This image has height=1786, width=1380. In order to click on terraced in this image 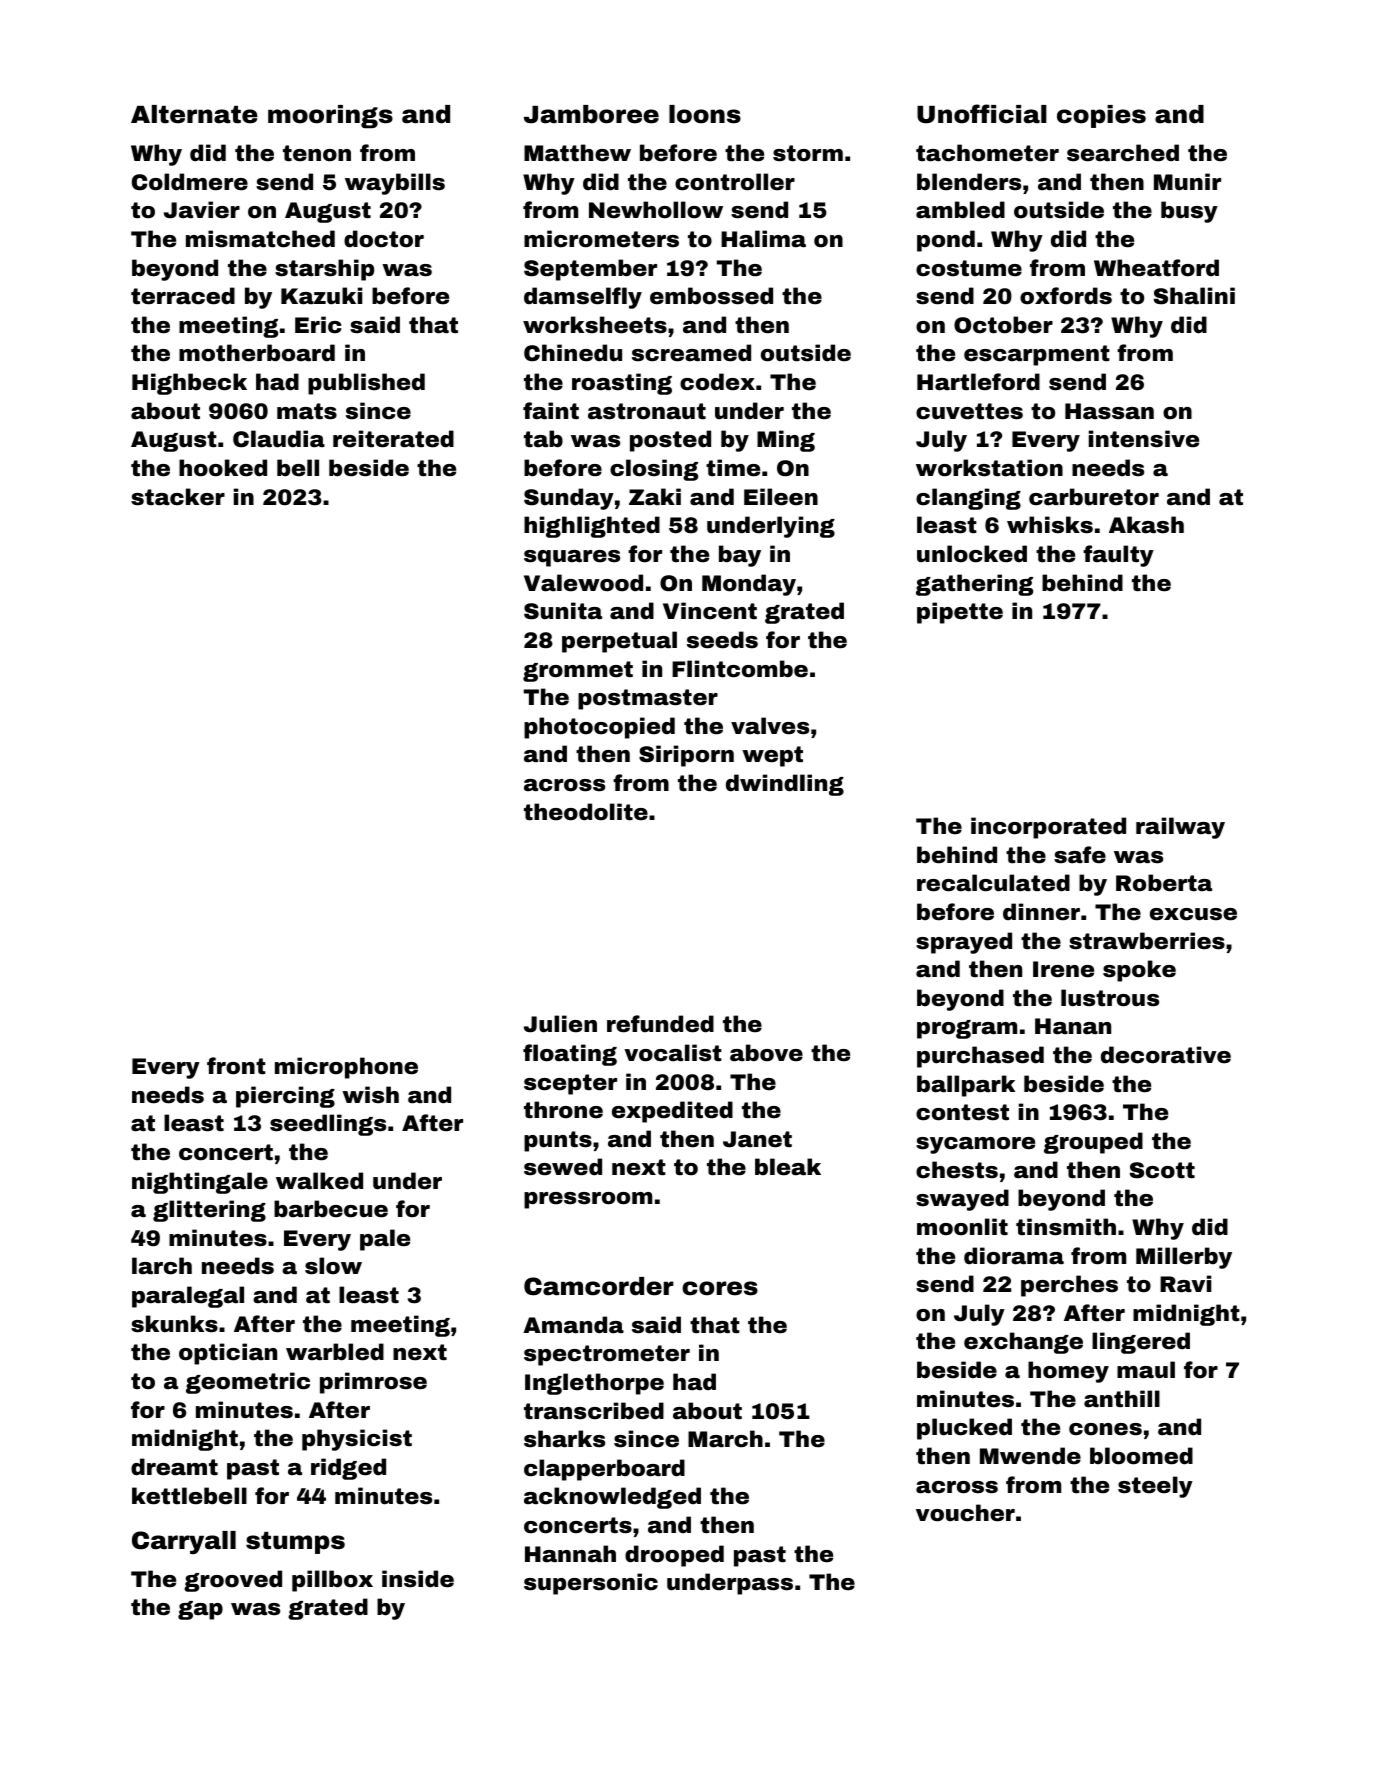, I will do `click(183, 296)`.
